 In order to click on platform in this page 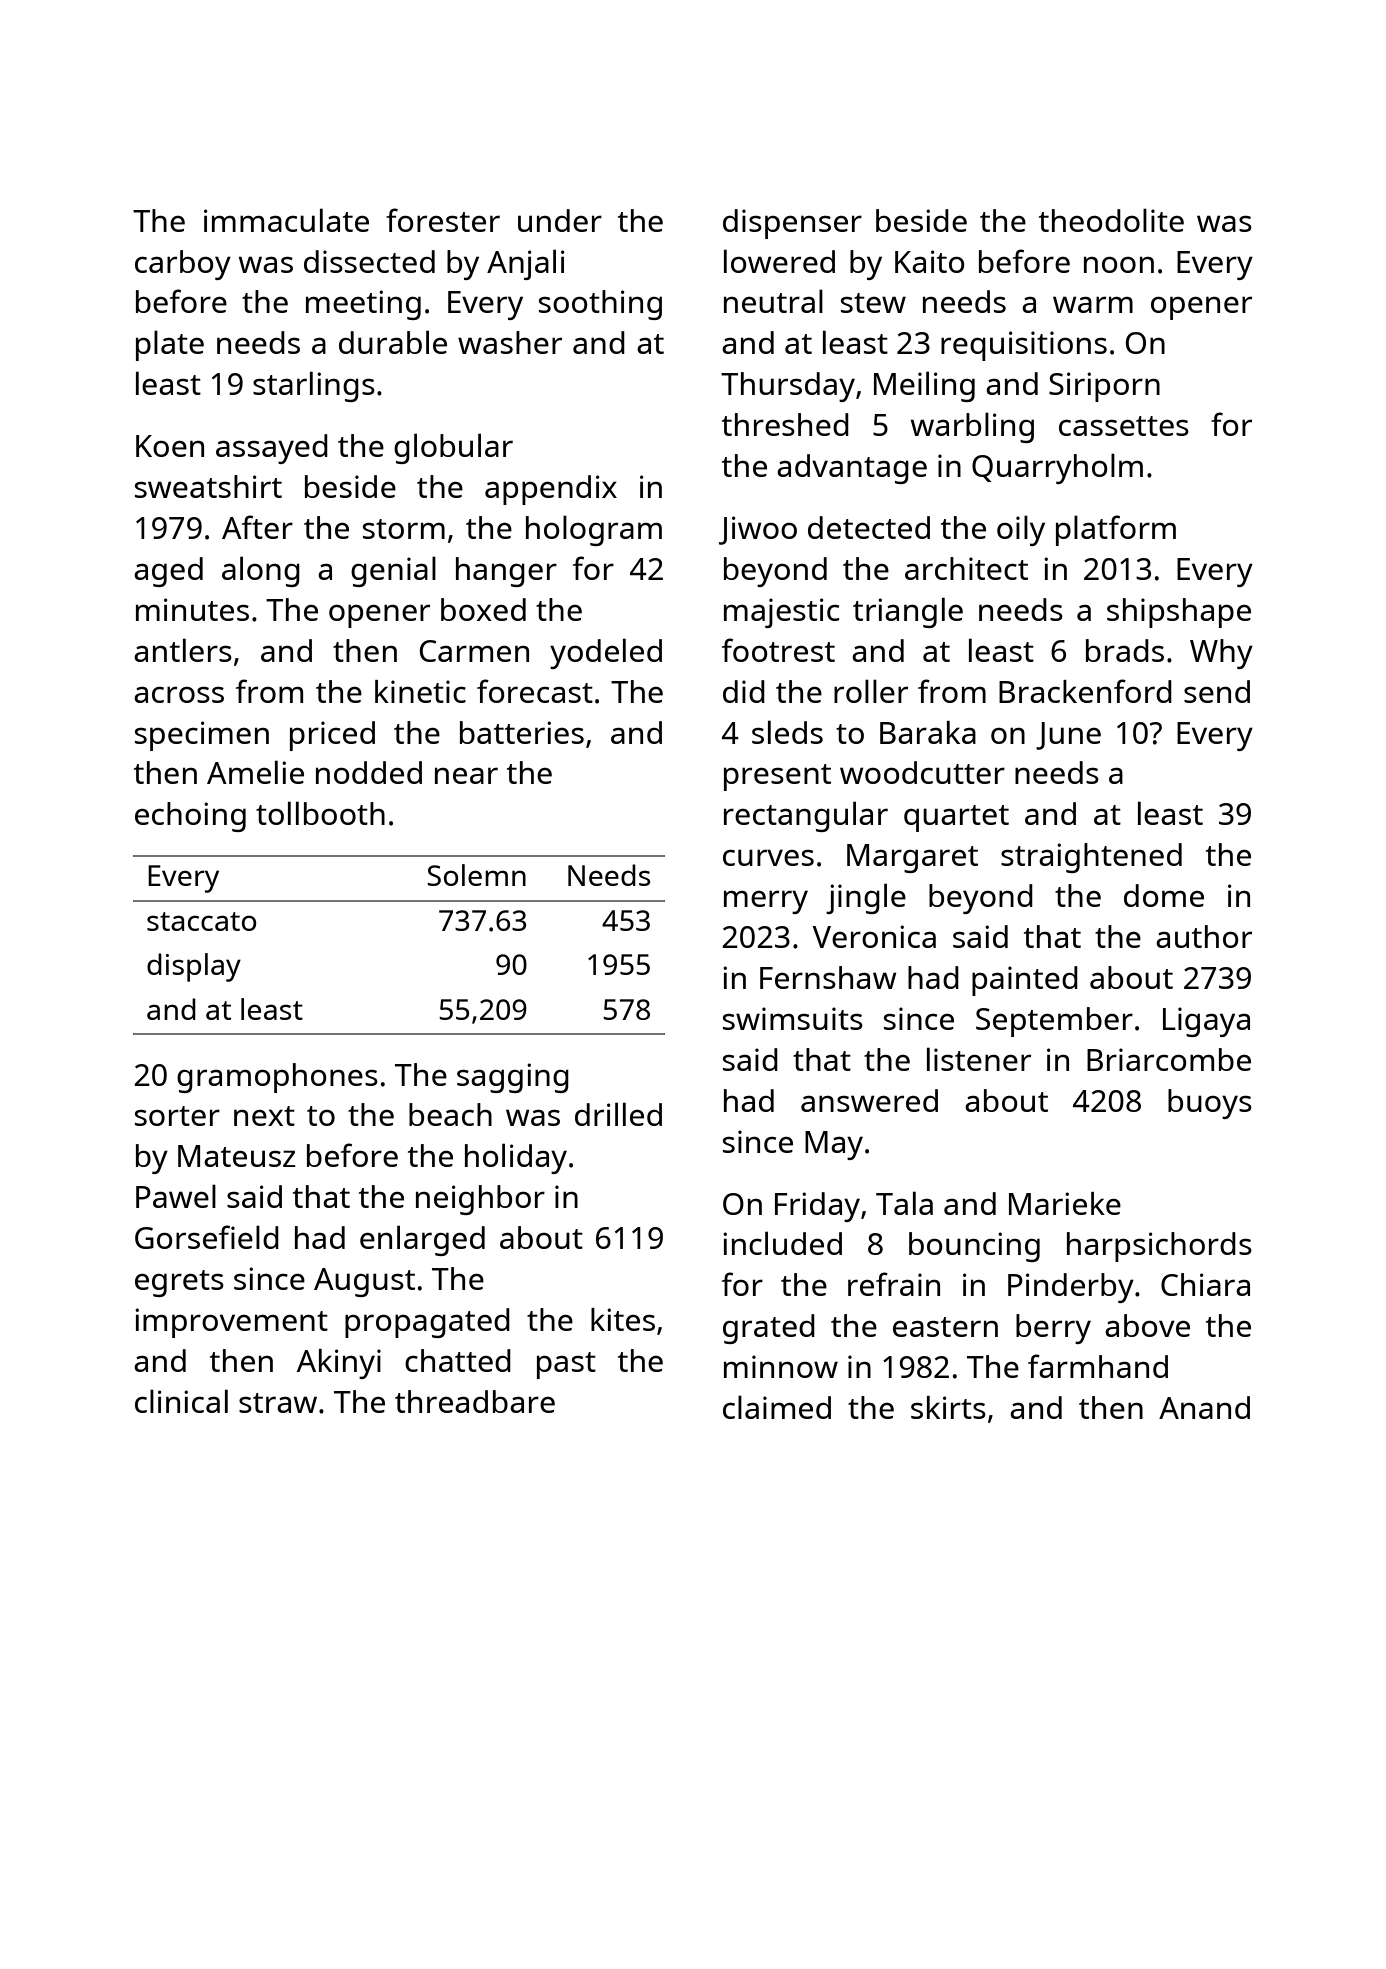, I will do `click(1116, 530)`.
